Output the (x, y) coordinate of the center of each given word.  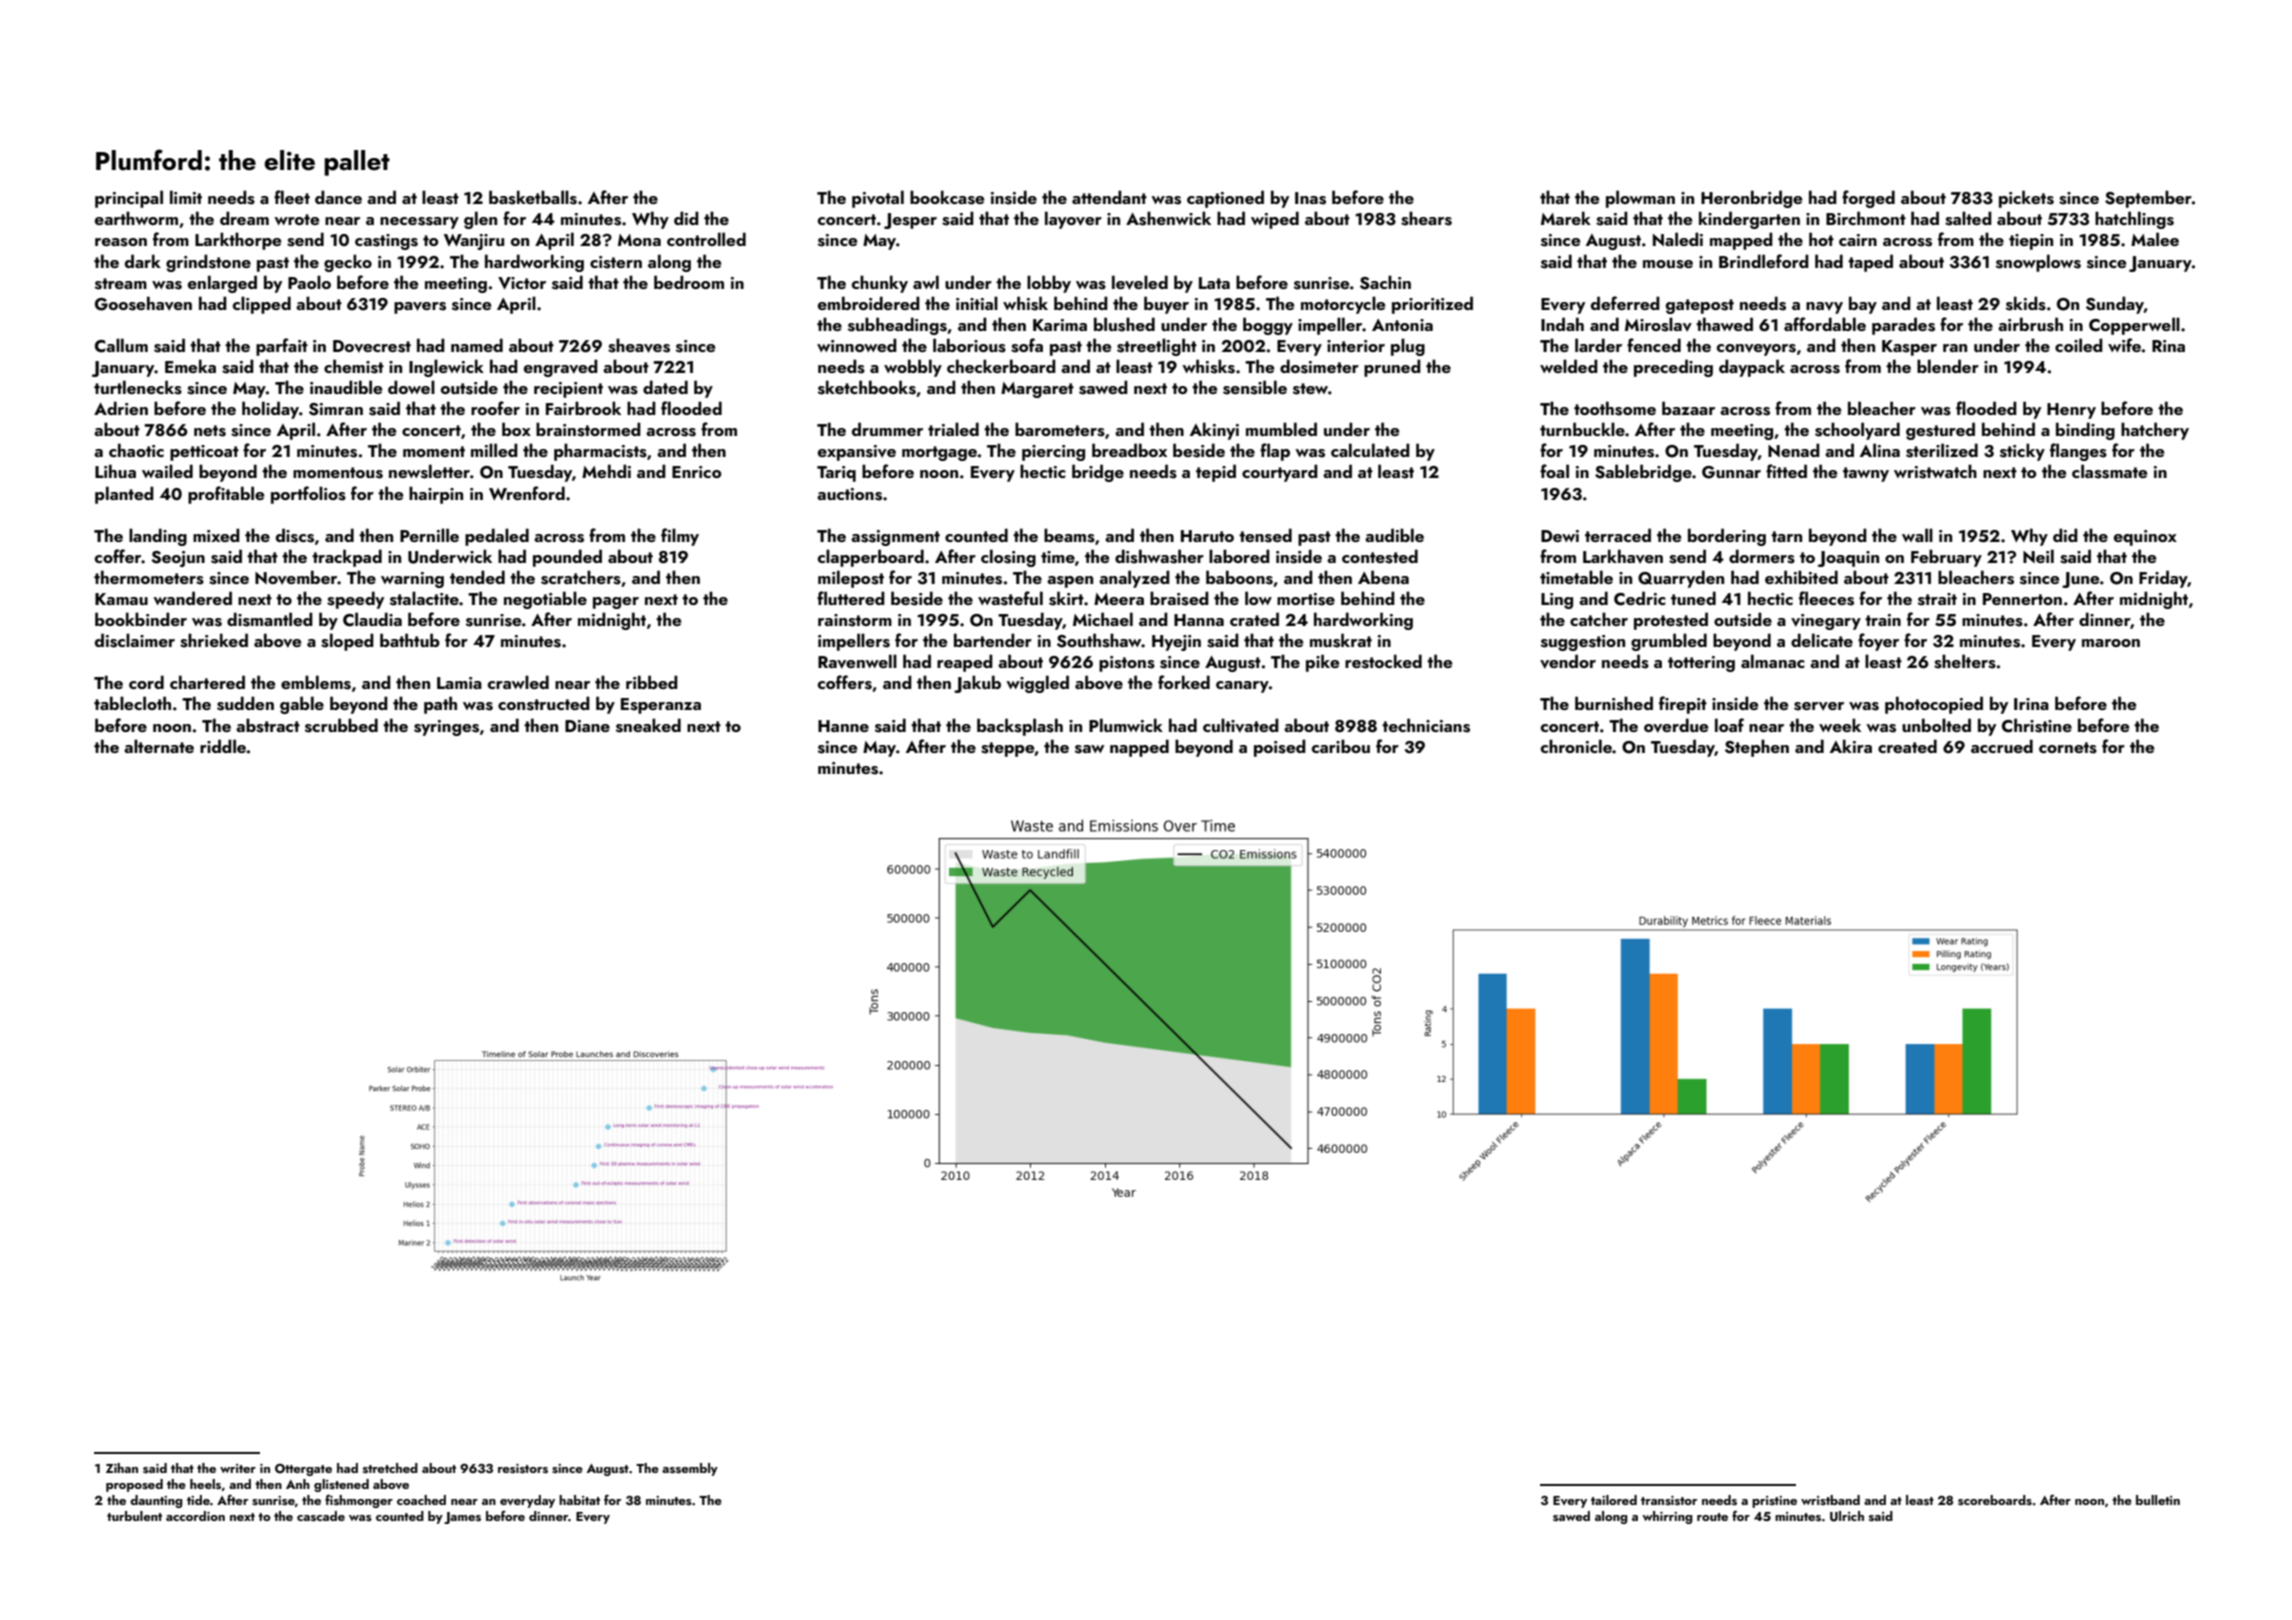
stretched (390, 1468)
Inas (1310, 198)
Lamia (459, 683)
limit (186, 197)
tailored (1614, 1500)
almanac (1773, 661)
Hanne (843, 726)
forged (1868, 199)
